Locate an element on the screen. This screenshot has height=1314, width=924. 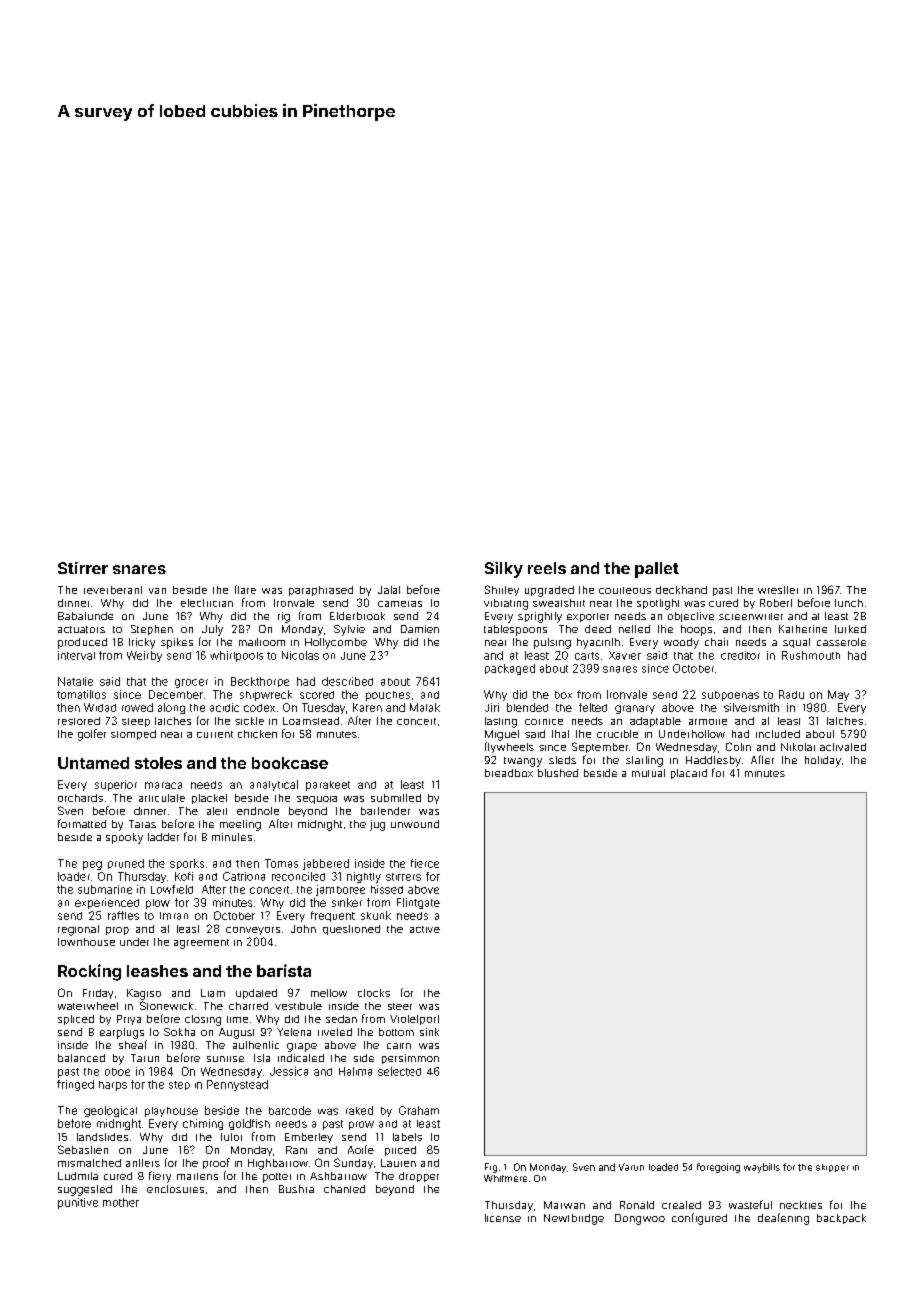
blushed is located at coordinates (558, 773).
